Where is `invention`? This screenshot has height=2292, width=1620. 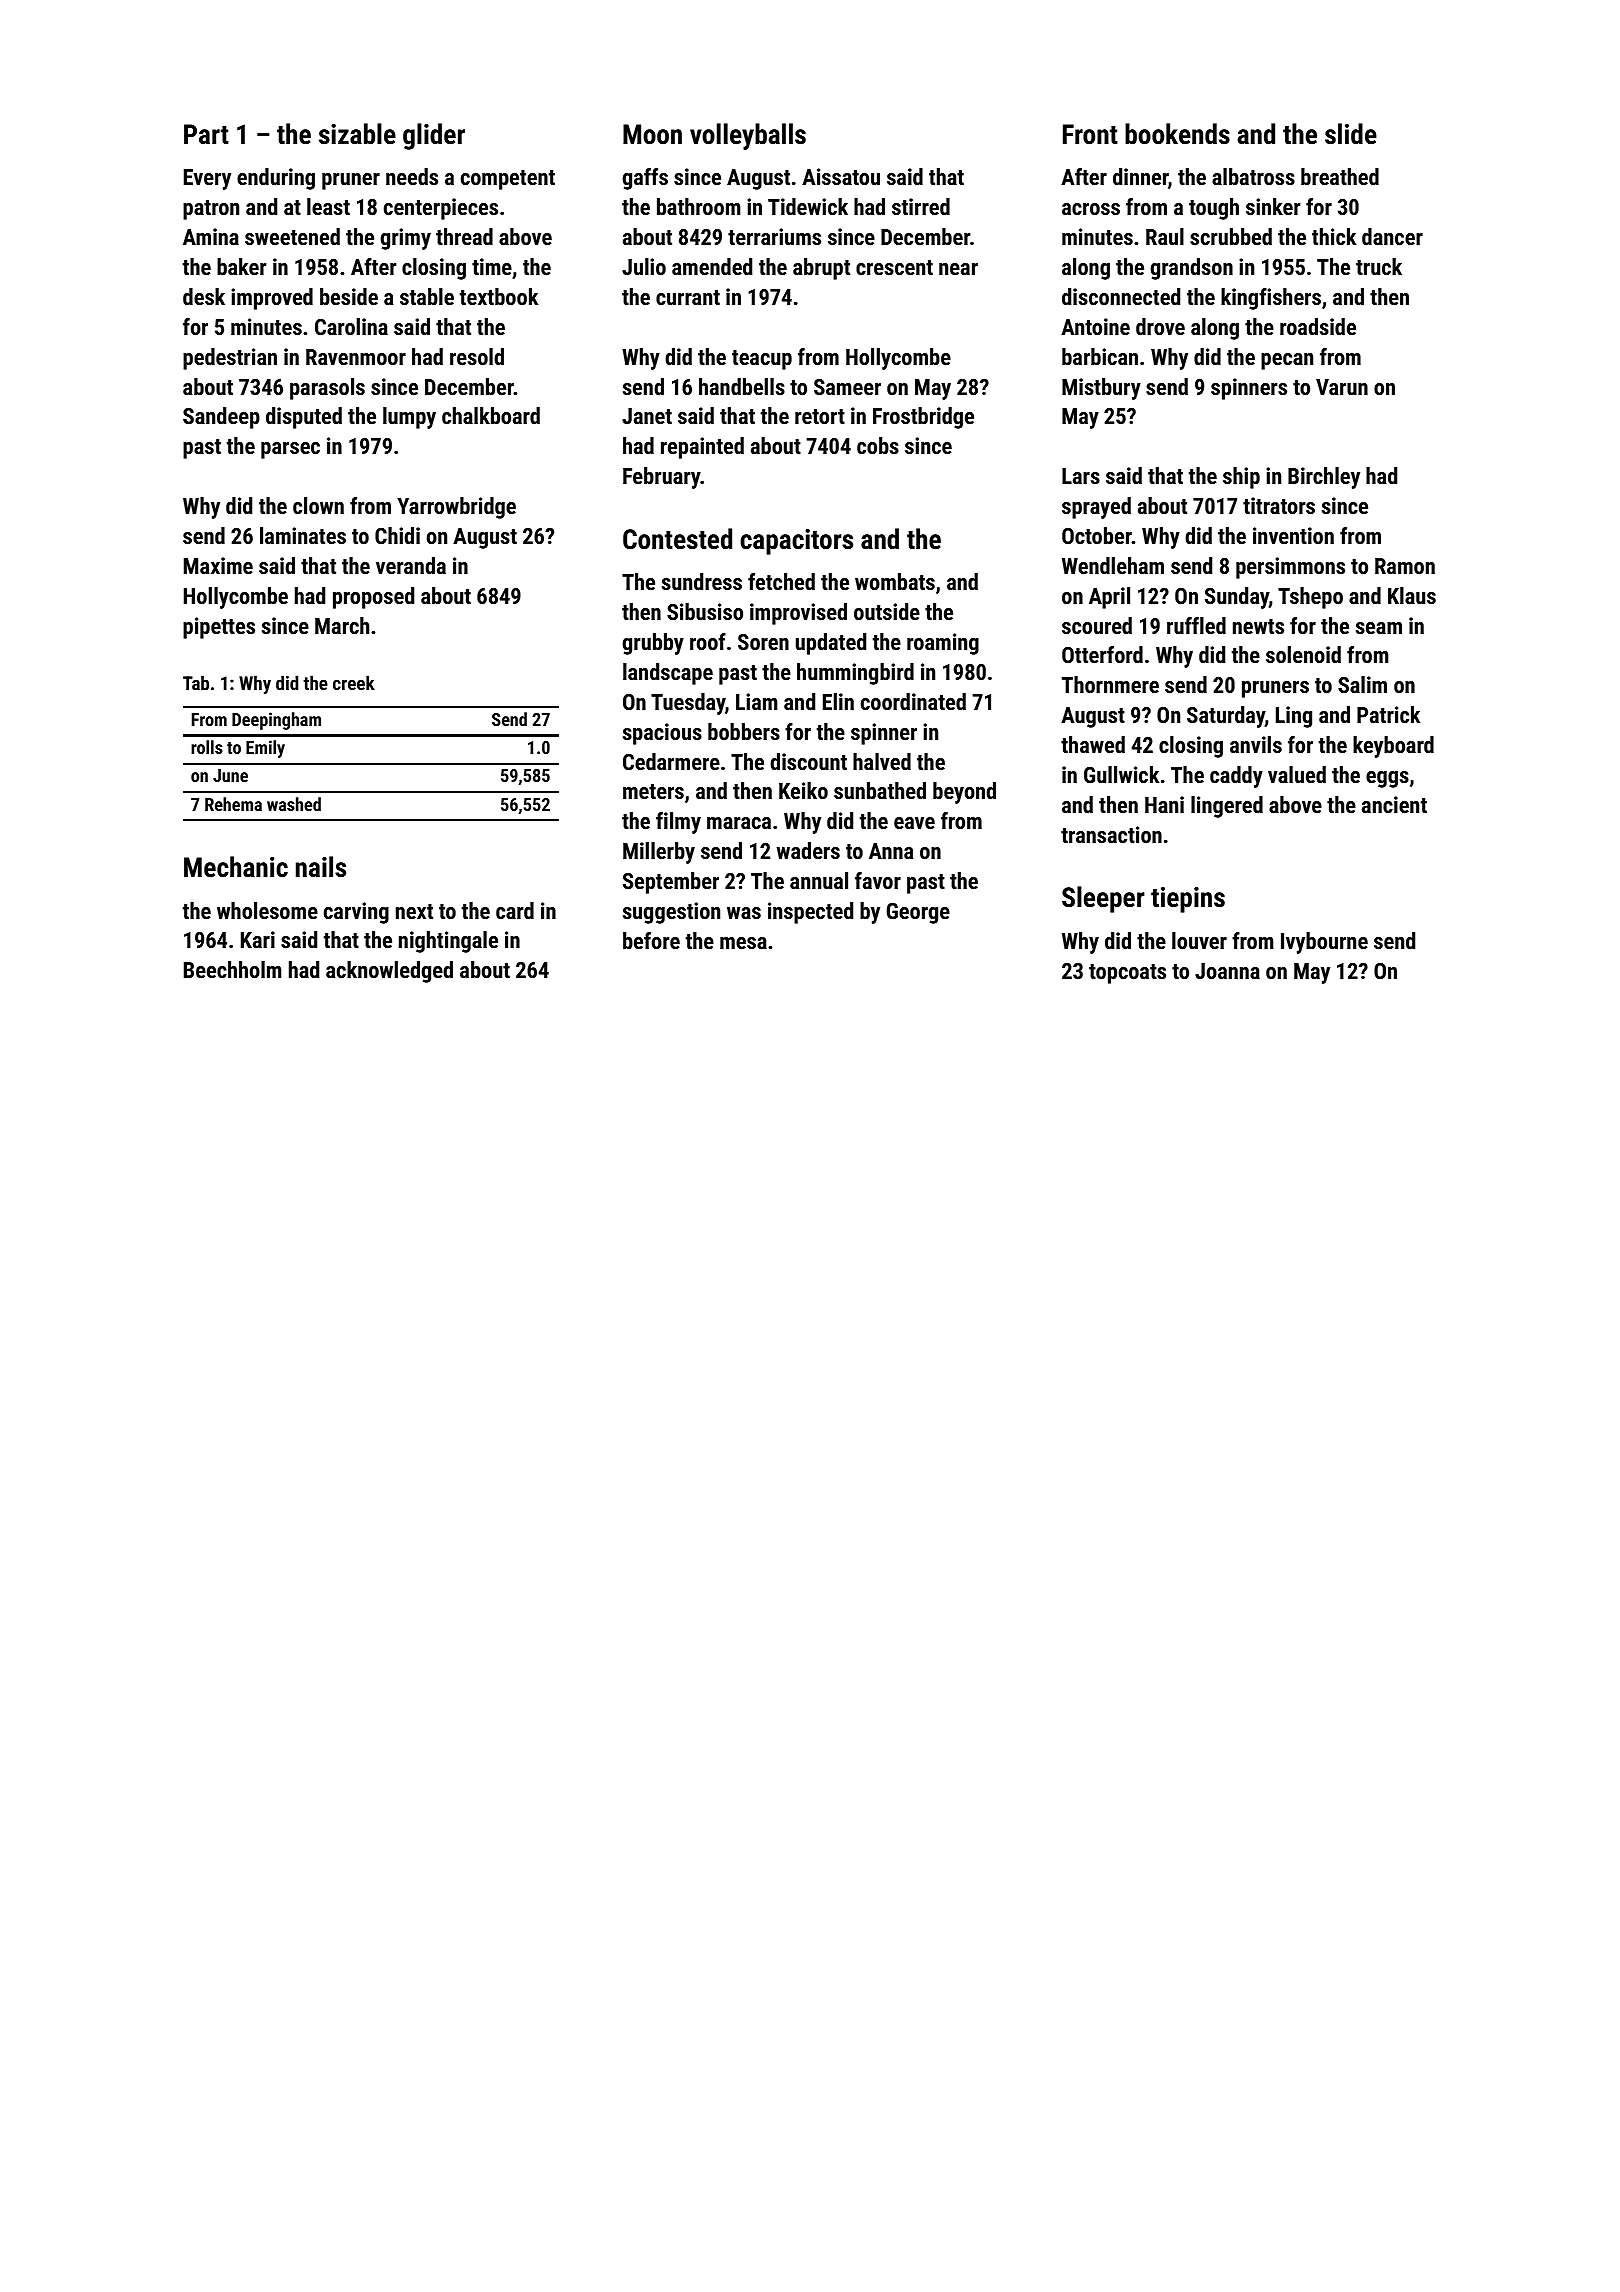 invention is located at coordinates (1293, 535).
